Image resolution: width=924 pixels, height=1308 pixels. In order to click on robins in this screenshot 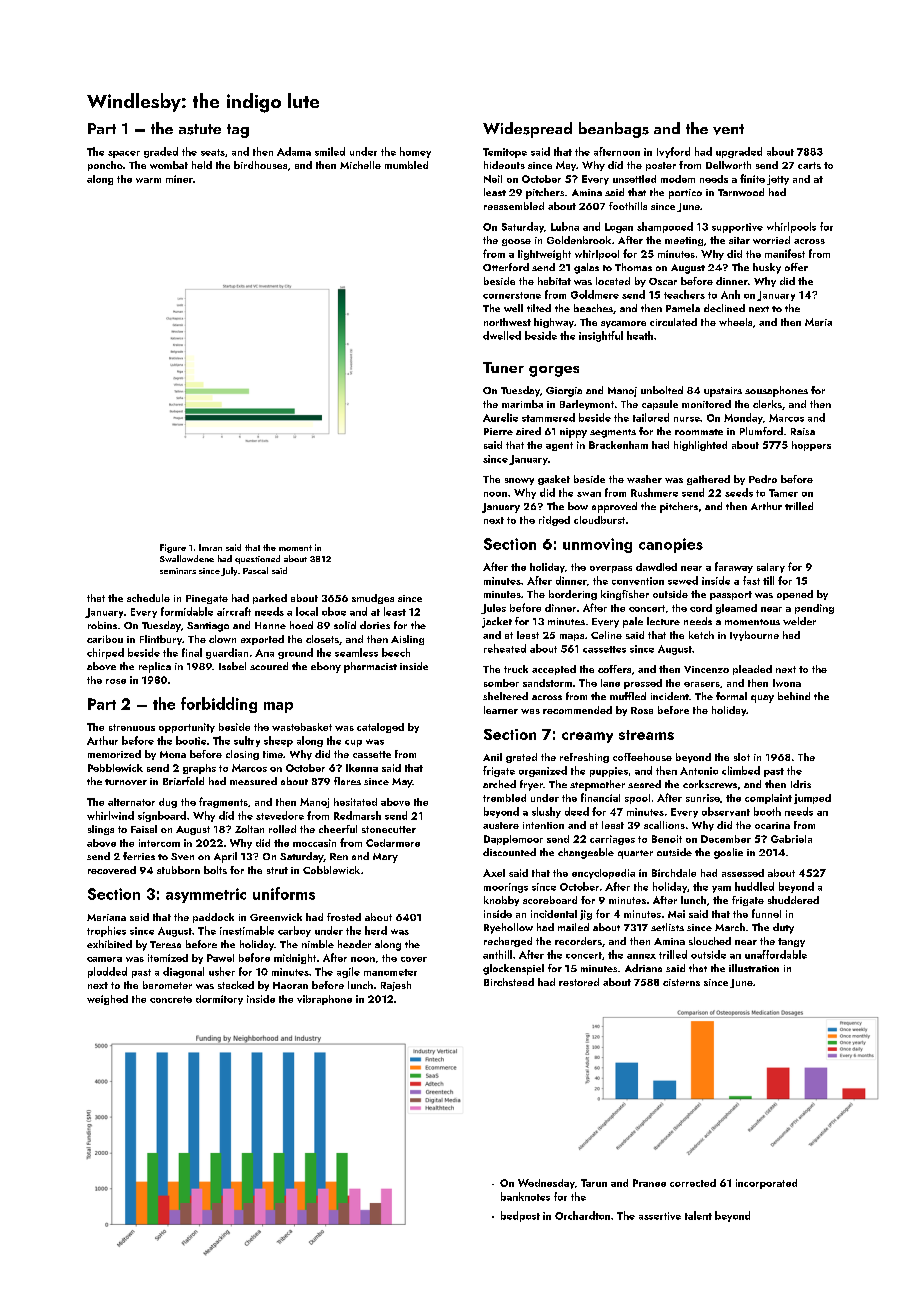, I will do `click(102, 625)`.
